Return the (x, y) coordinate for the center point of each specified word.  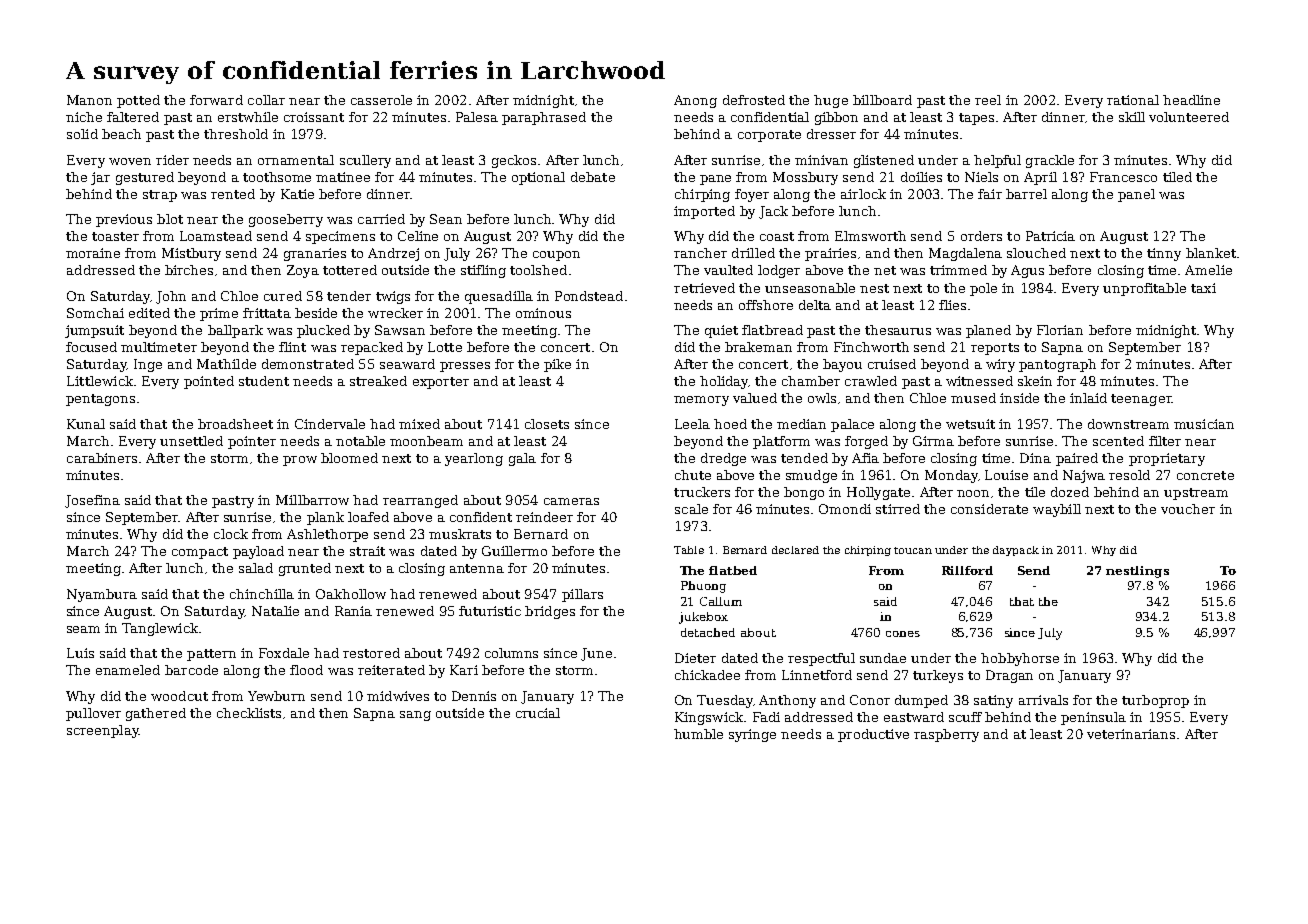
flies (952, 305)
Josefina (92, 501)
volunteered (1189, 117)
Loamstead (216, 236)
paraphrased (544, 118)
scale (691, 509)
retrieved (704, 288)
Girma (933, 441)
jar (100, 178)
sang (415, 716)
